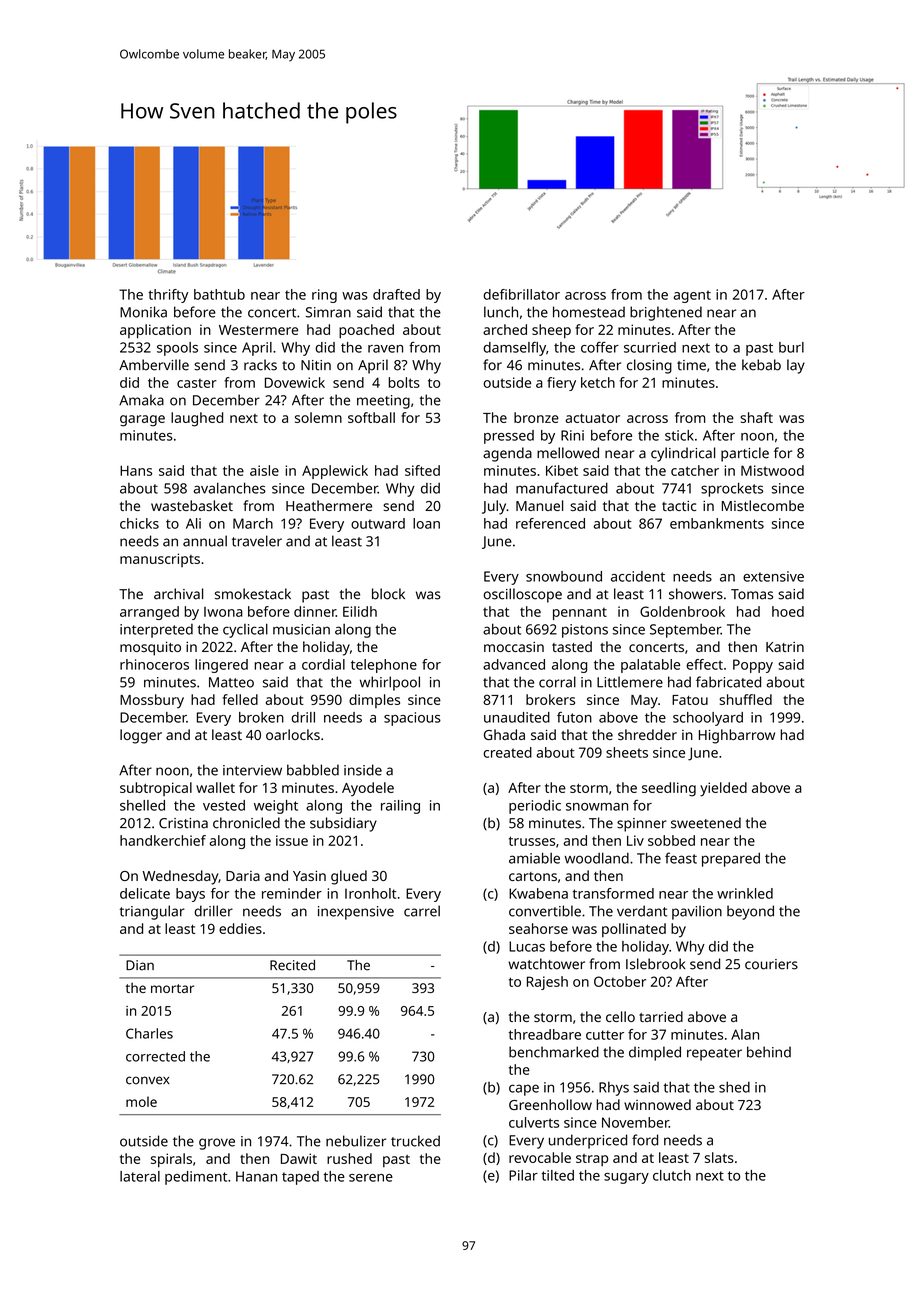 The height and width of the screenshot is (1308, 924). What do you see at coordinates (692, 296) in the screenshot?
I see `agent` at bounding box center [692, 296].
